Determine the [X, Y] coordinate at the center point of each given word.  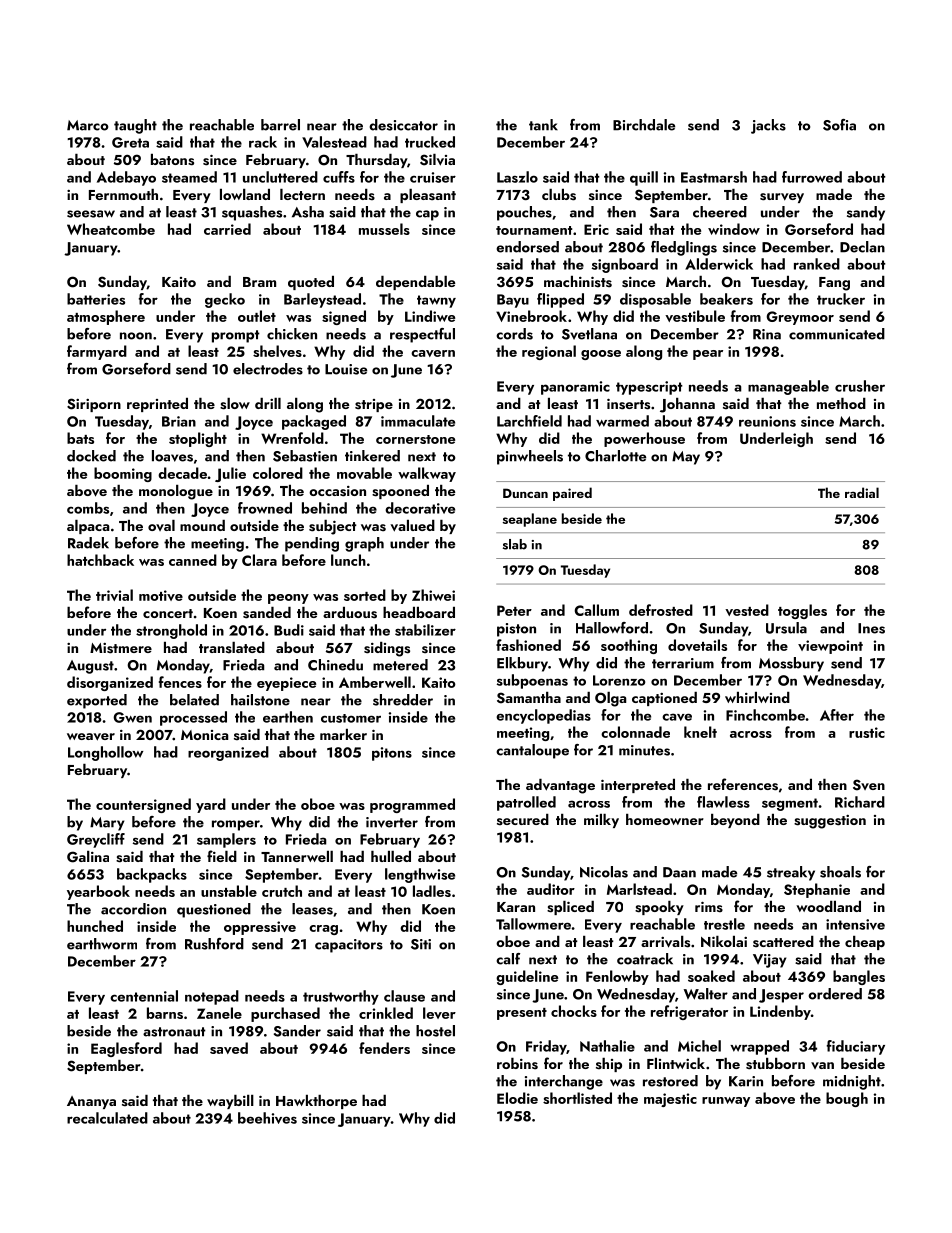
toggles [802, 611]
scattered [783, 942]
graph [364, 544]
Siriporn [94, 405]
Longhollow [105, 753]
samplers [226, 840]
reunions [767, 421]
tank [543, 125]
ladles [432, 891]
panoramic [575, 388]
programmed [412, 805]
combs [88, 508]
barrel [280, 125]
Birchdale [644, 125]
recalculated [107, 1118]
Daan [679, 872]
